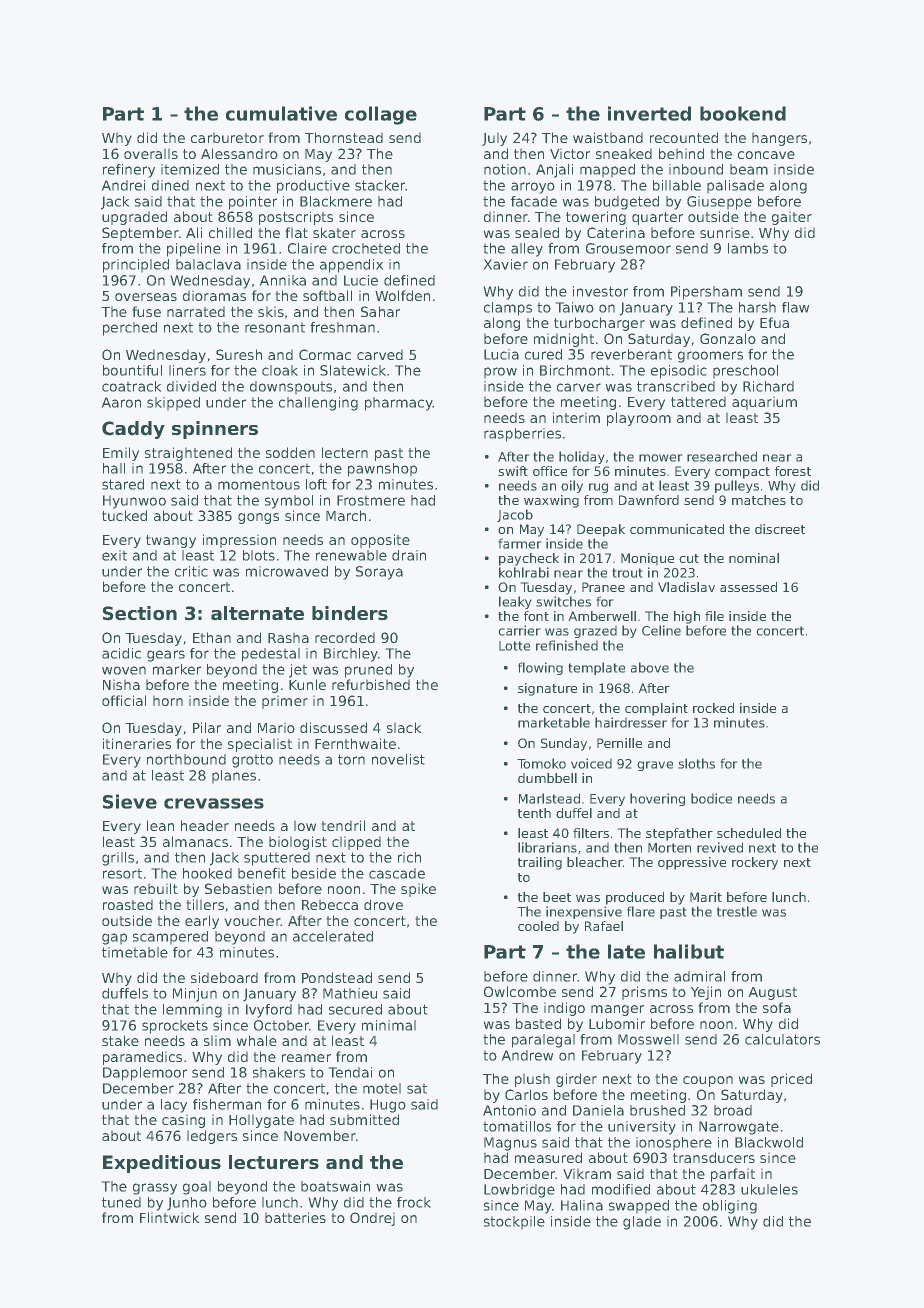 Image resolution: width=924 pixels, height=1308 pixels. Describe the element at coordinates (719, 203) in the screenshot. I see `Giuseppe` at that location.
